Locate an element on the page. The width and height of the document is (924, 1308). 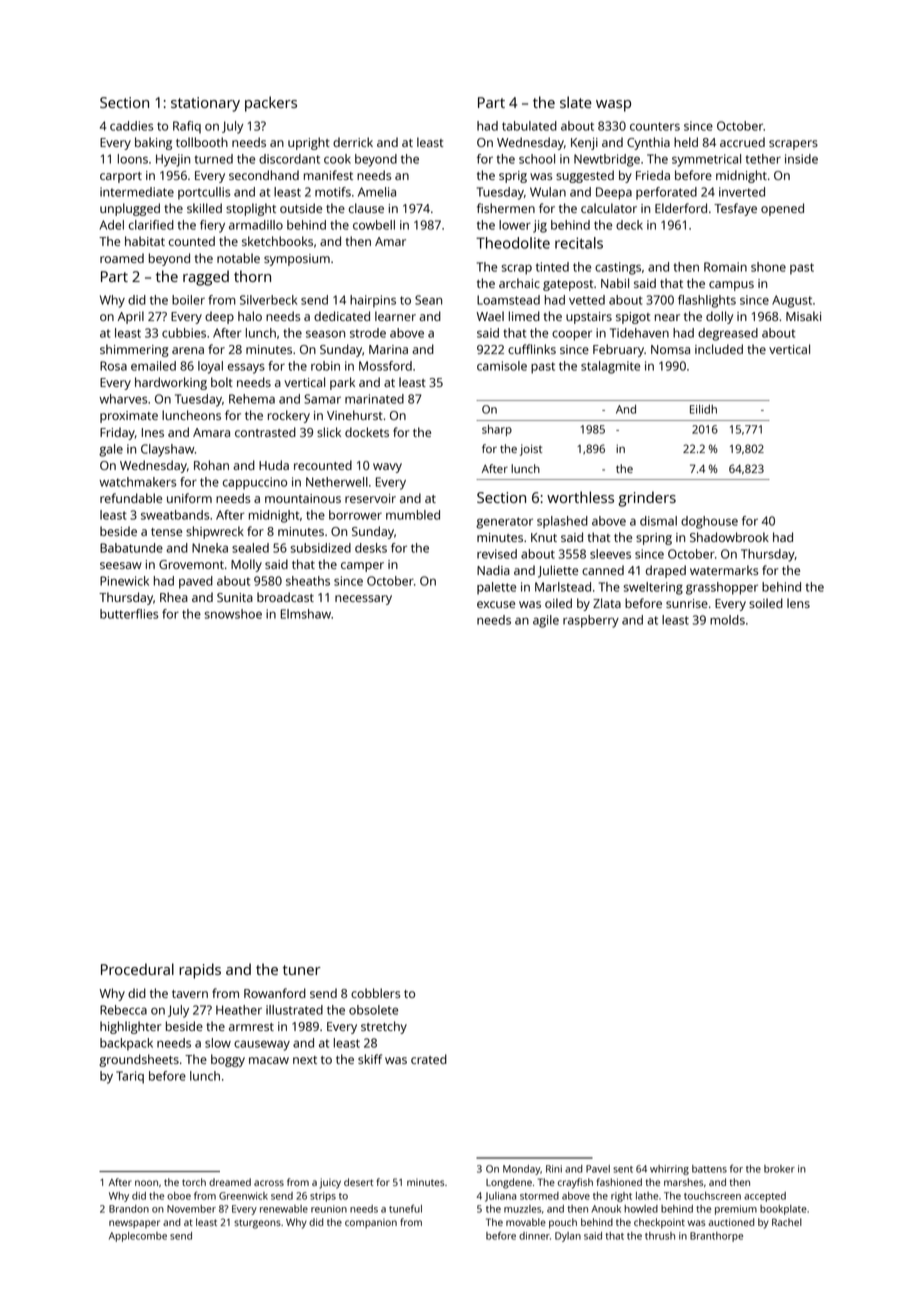
refundable is located at coordinates (131, 498).
